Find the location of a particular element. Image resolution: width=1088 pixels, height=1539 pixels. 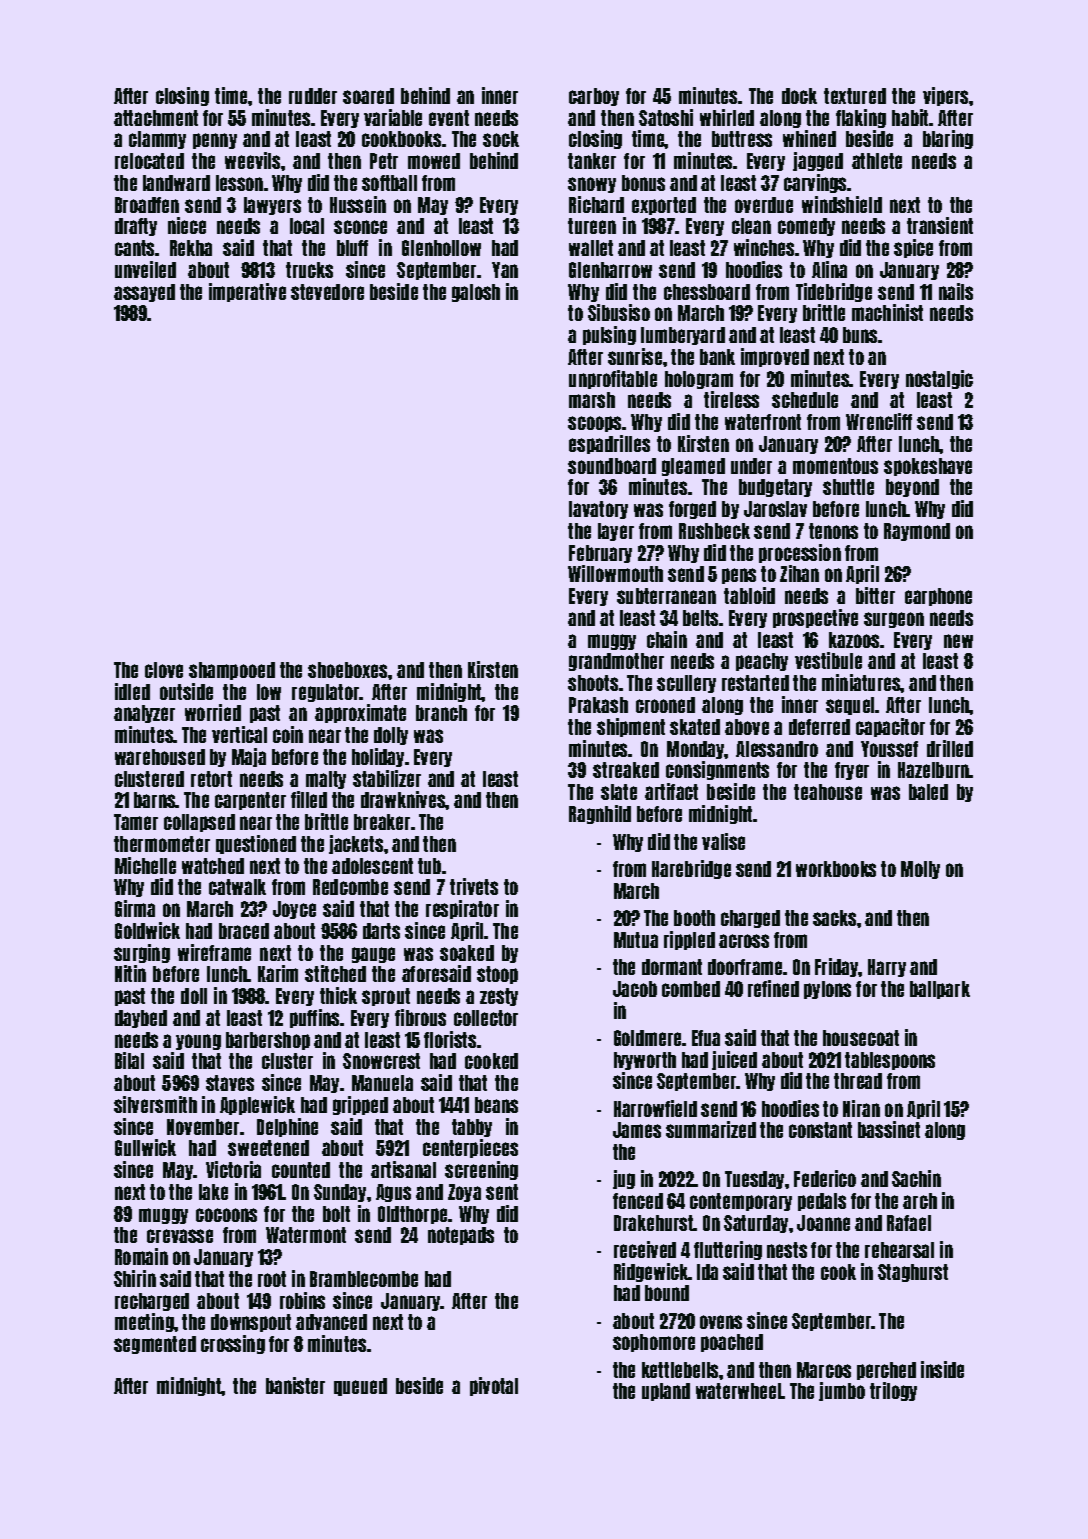

penny is located at coordinates (215, 141).
